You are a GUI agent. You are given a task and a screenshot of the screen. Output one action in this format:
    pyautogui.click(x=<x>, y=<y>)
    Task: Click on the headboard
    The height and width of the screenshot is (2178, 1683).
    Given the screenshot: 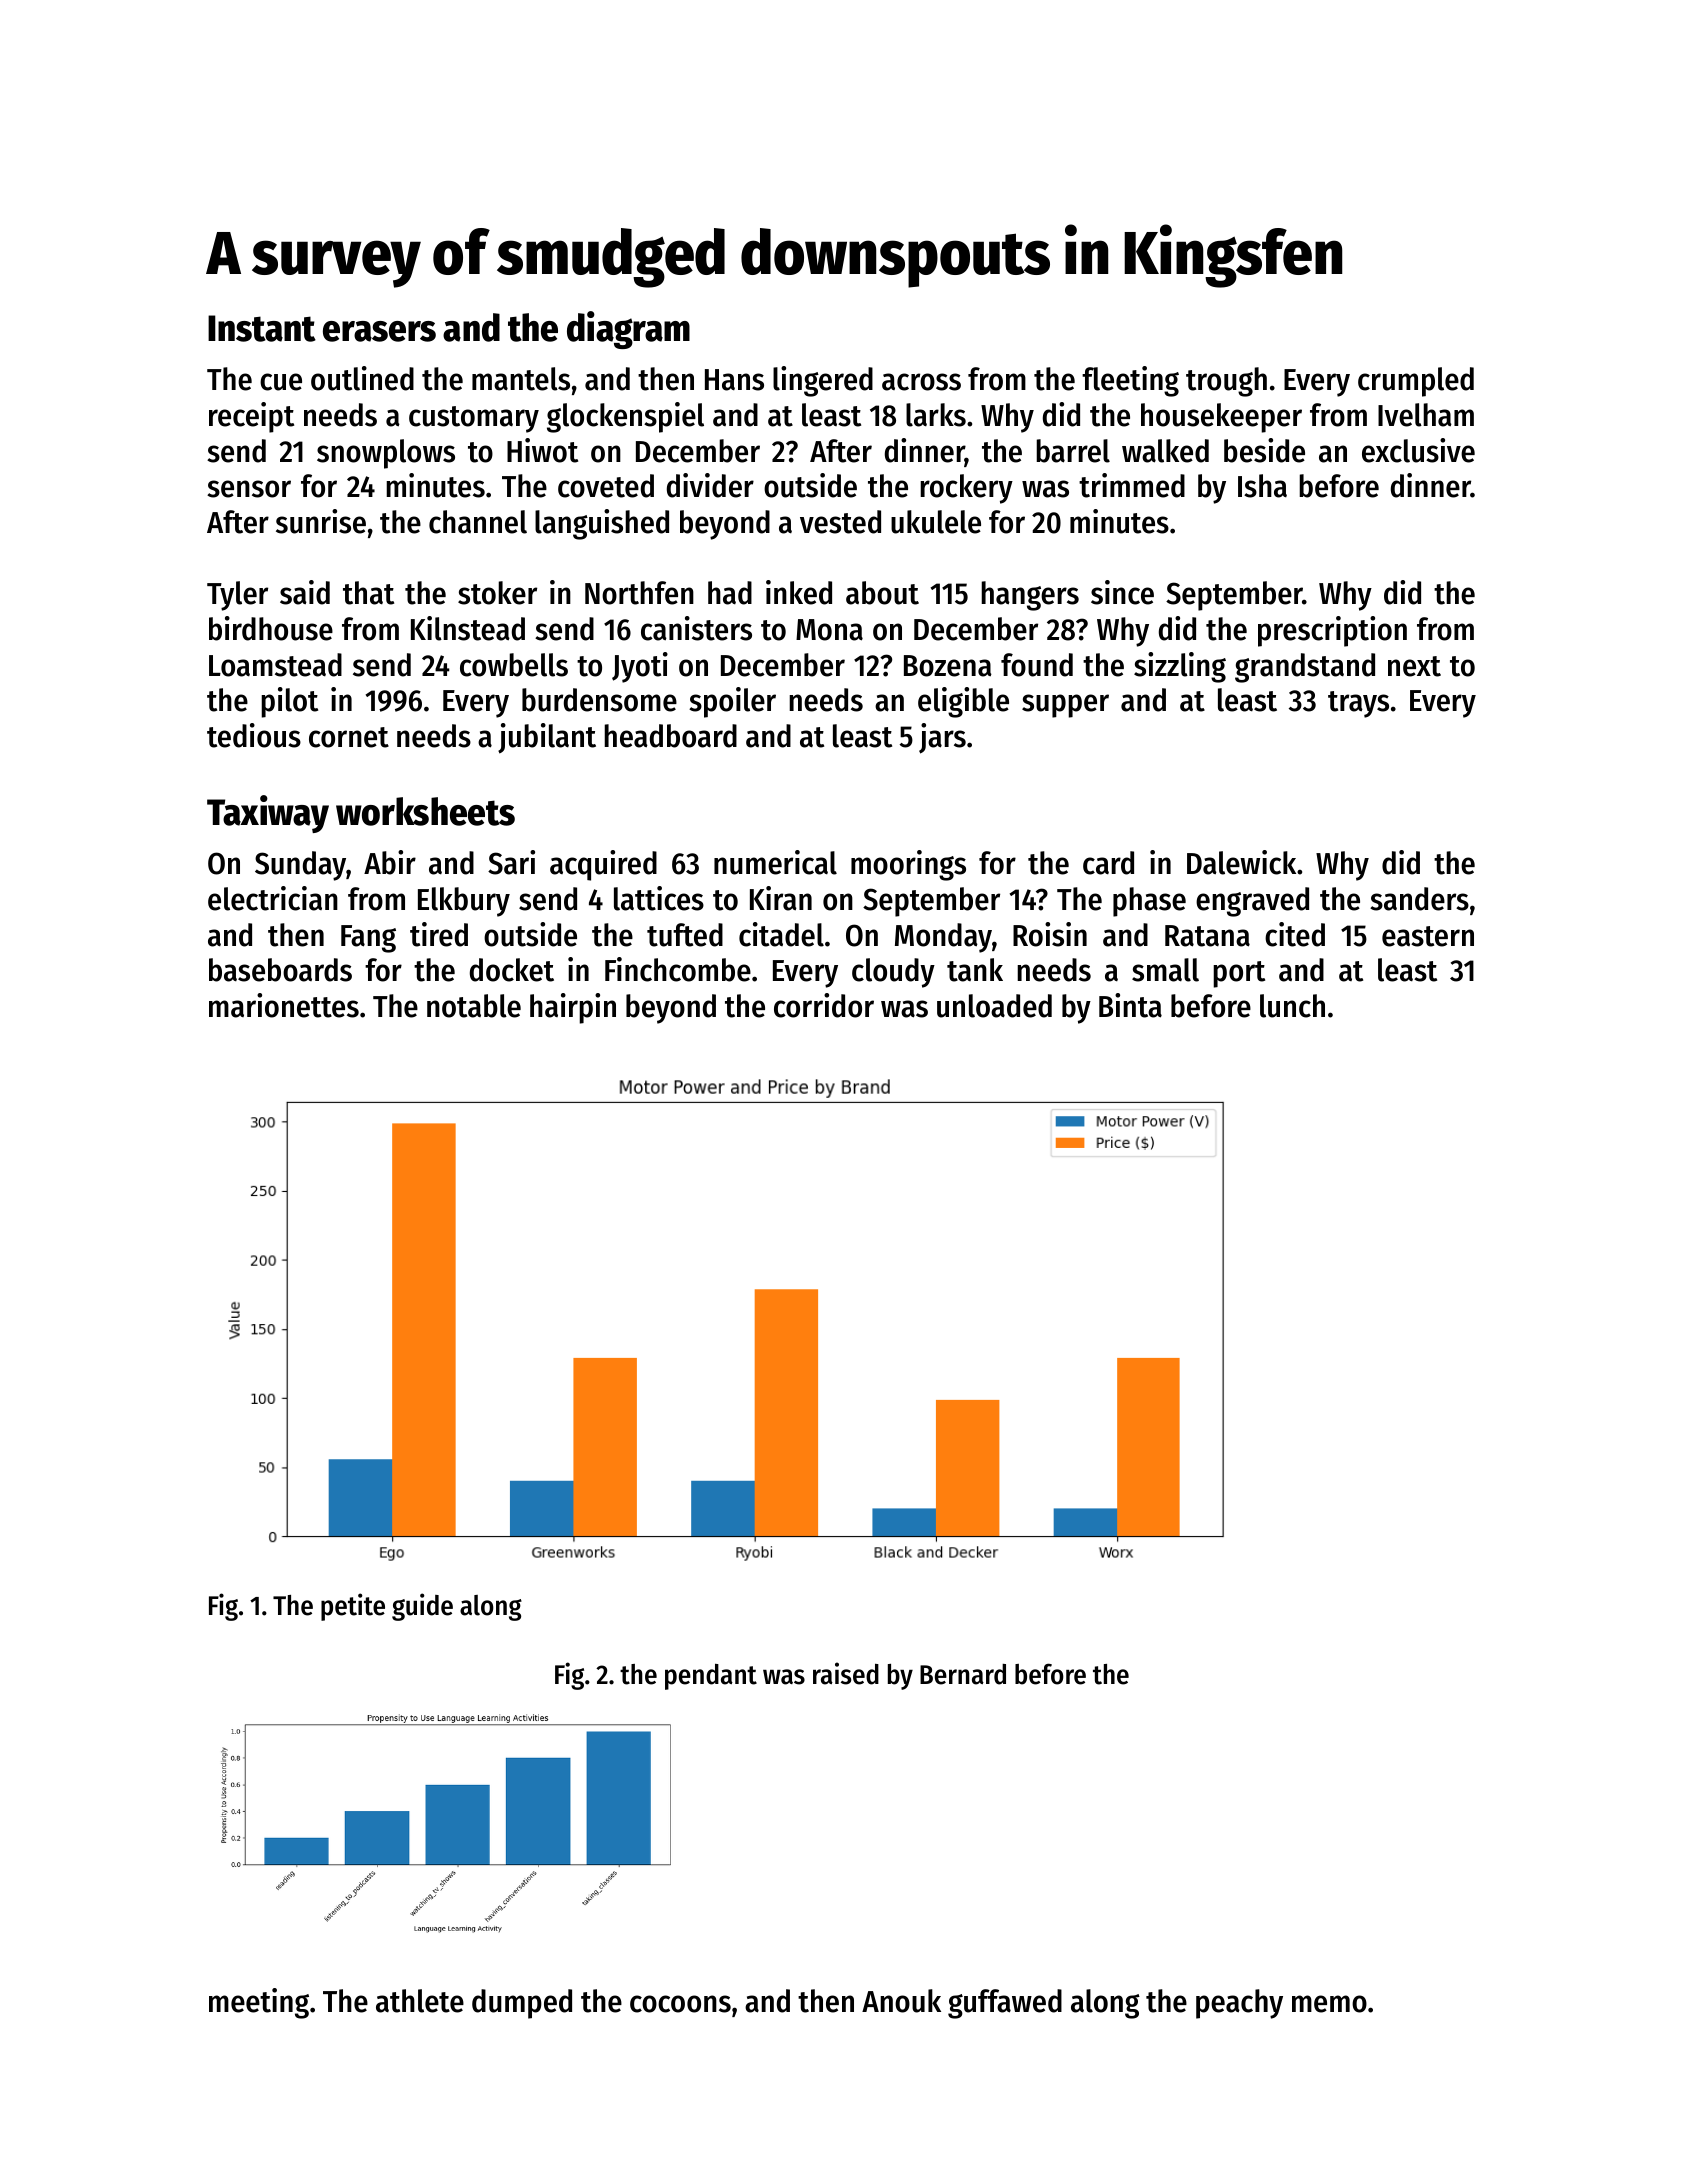 What is the action you would take?
    pyautogui.click(x=670, y=736)
